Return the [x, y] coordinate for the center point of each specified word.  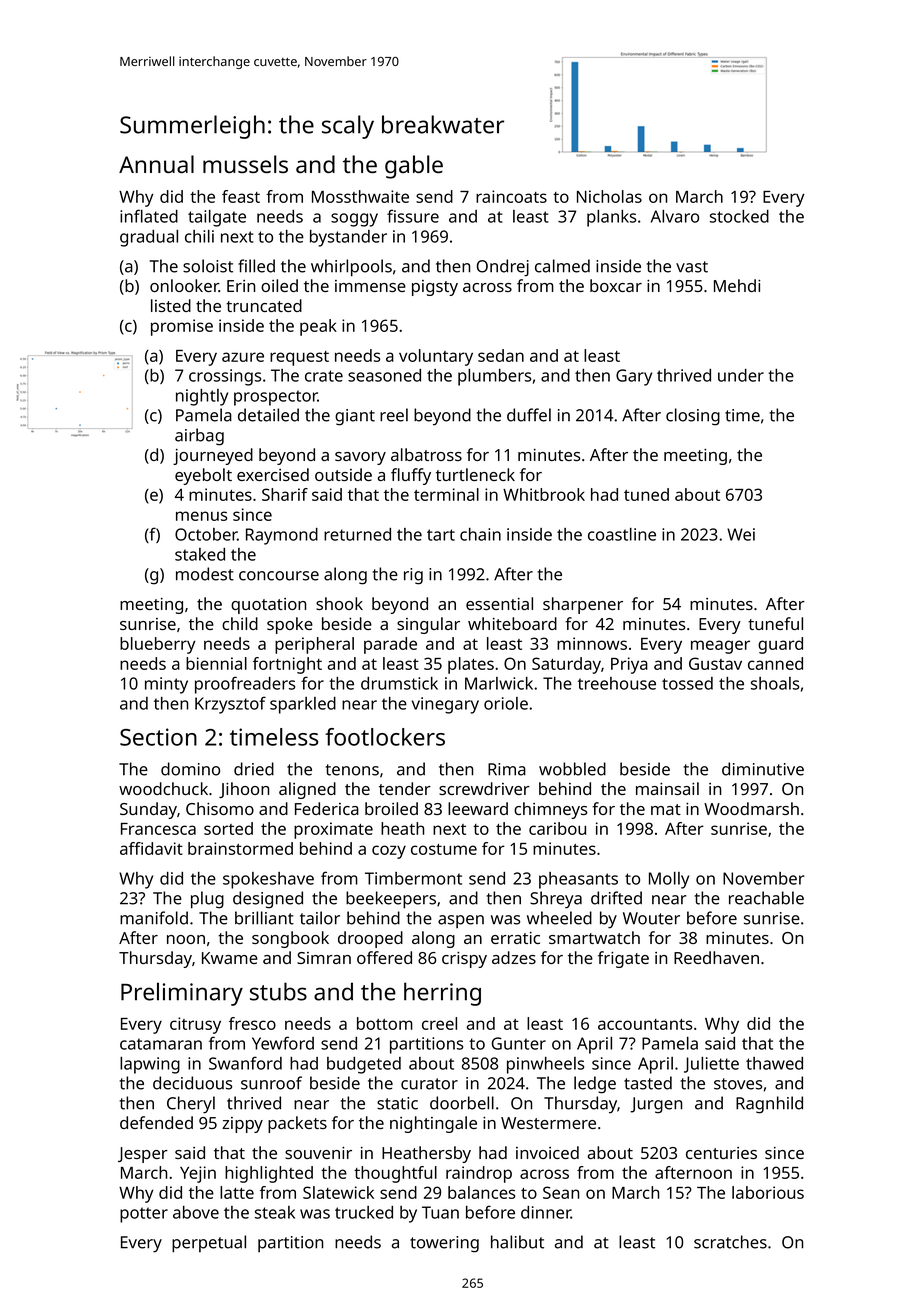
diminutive [763, 769]
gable [414, 167]
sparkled [303, 705]
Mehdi [737, 285]
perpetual [209, 1244]
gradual [149, 238]
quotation [268, 606]
